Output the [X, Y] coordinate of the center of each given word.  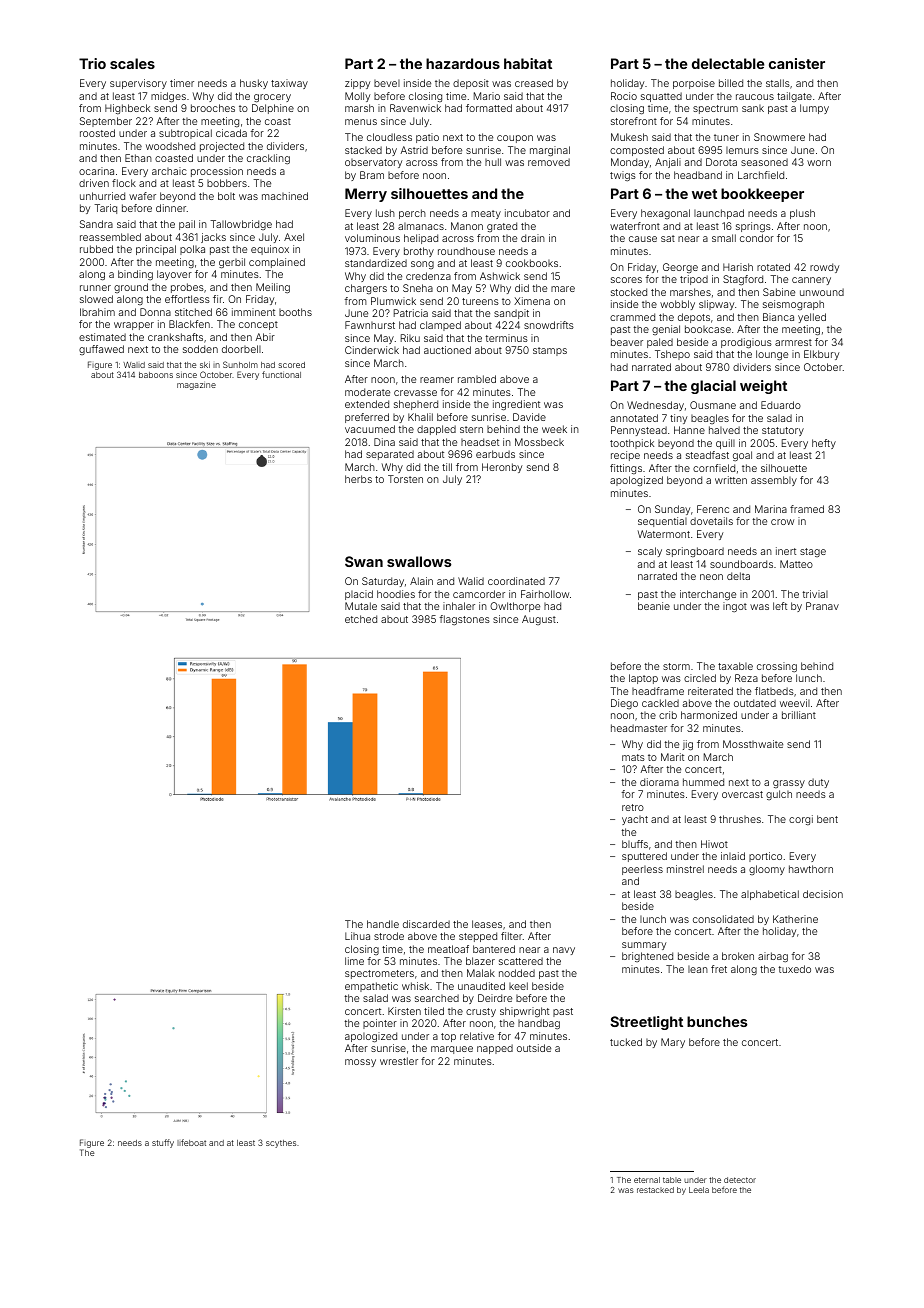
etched [361, 619]
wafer [142, 196]
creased [534, 83]
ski [205, 364]
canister [797, 63]
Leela [699, 1190]
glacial [713, 387]
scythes [281, 1144]
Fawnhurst [370, 325]
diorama [659, 782]
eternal [647, 1180]
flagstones [464, 620]
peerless [642, 870]
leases [487, 924]
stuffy [163, 1143]
